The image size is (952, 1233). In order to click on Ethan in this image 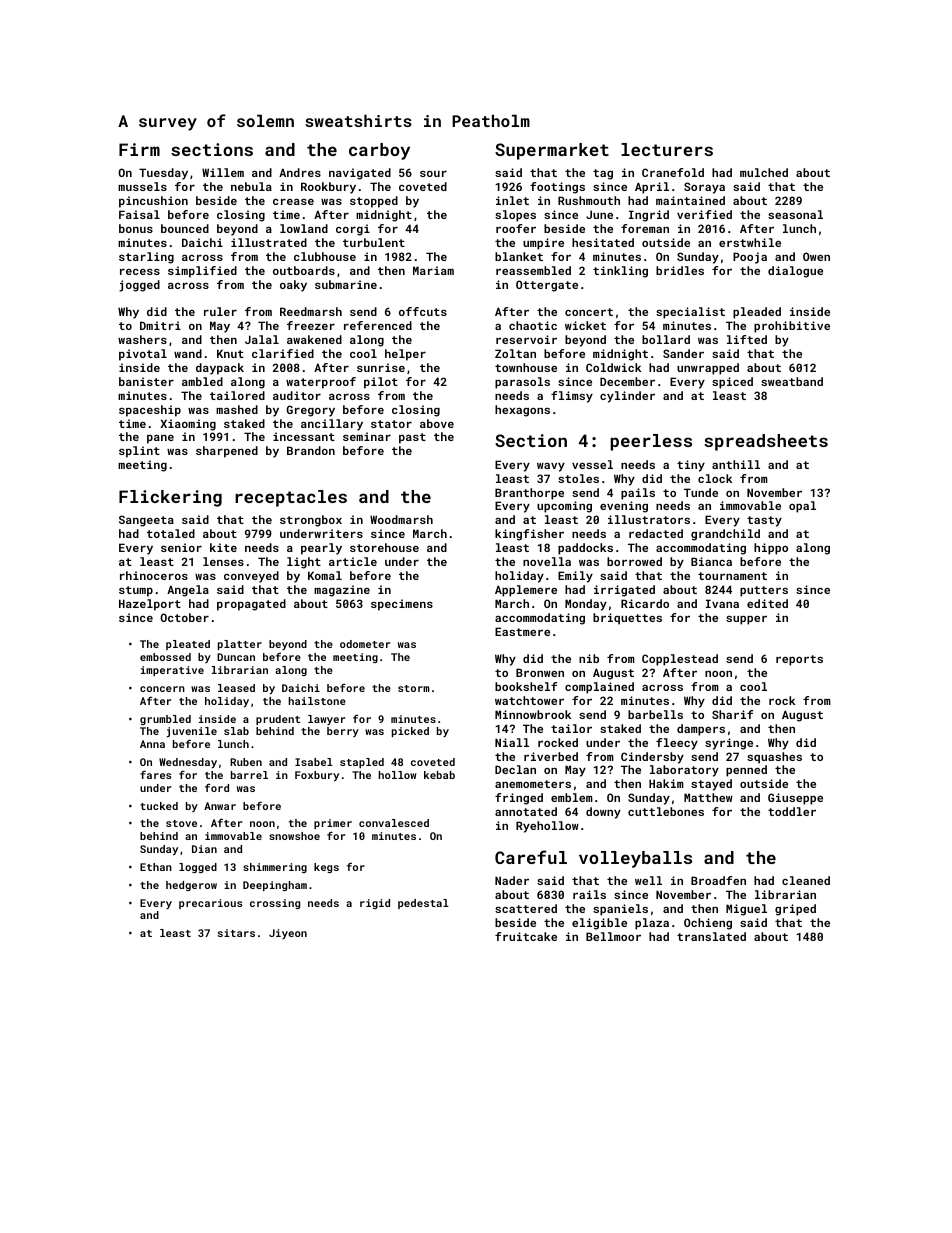, I will do `click(156, 867)`.
